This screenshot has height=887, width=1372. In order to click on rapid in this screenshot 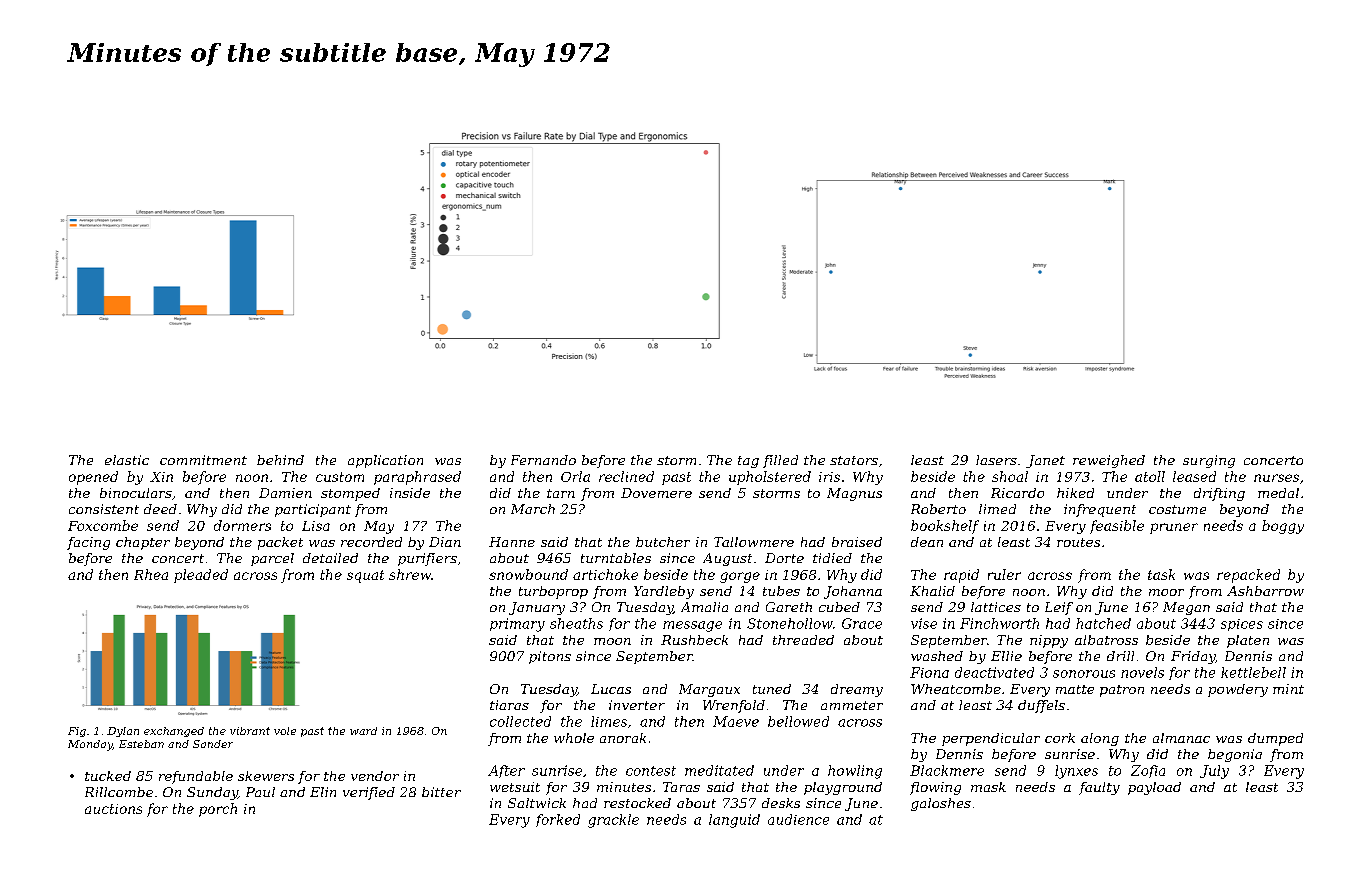, I will do `click(961, 576)`.
